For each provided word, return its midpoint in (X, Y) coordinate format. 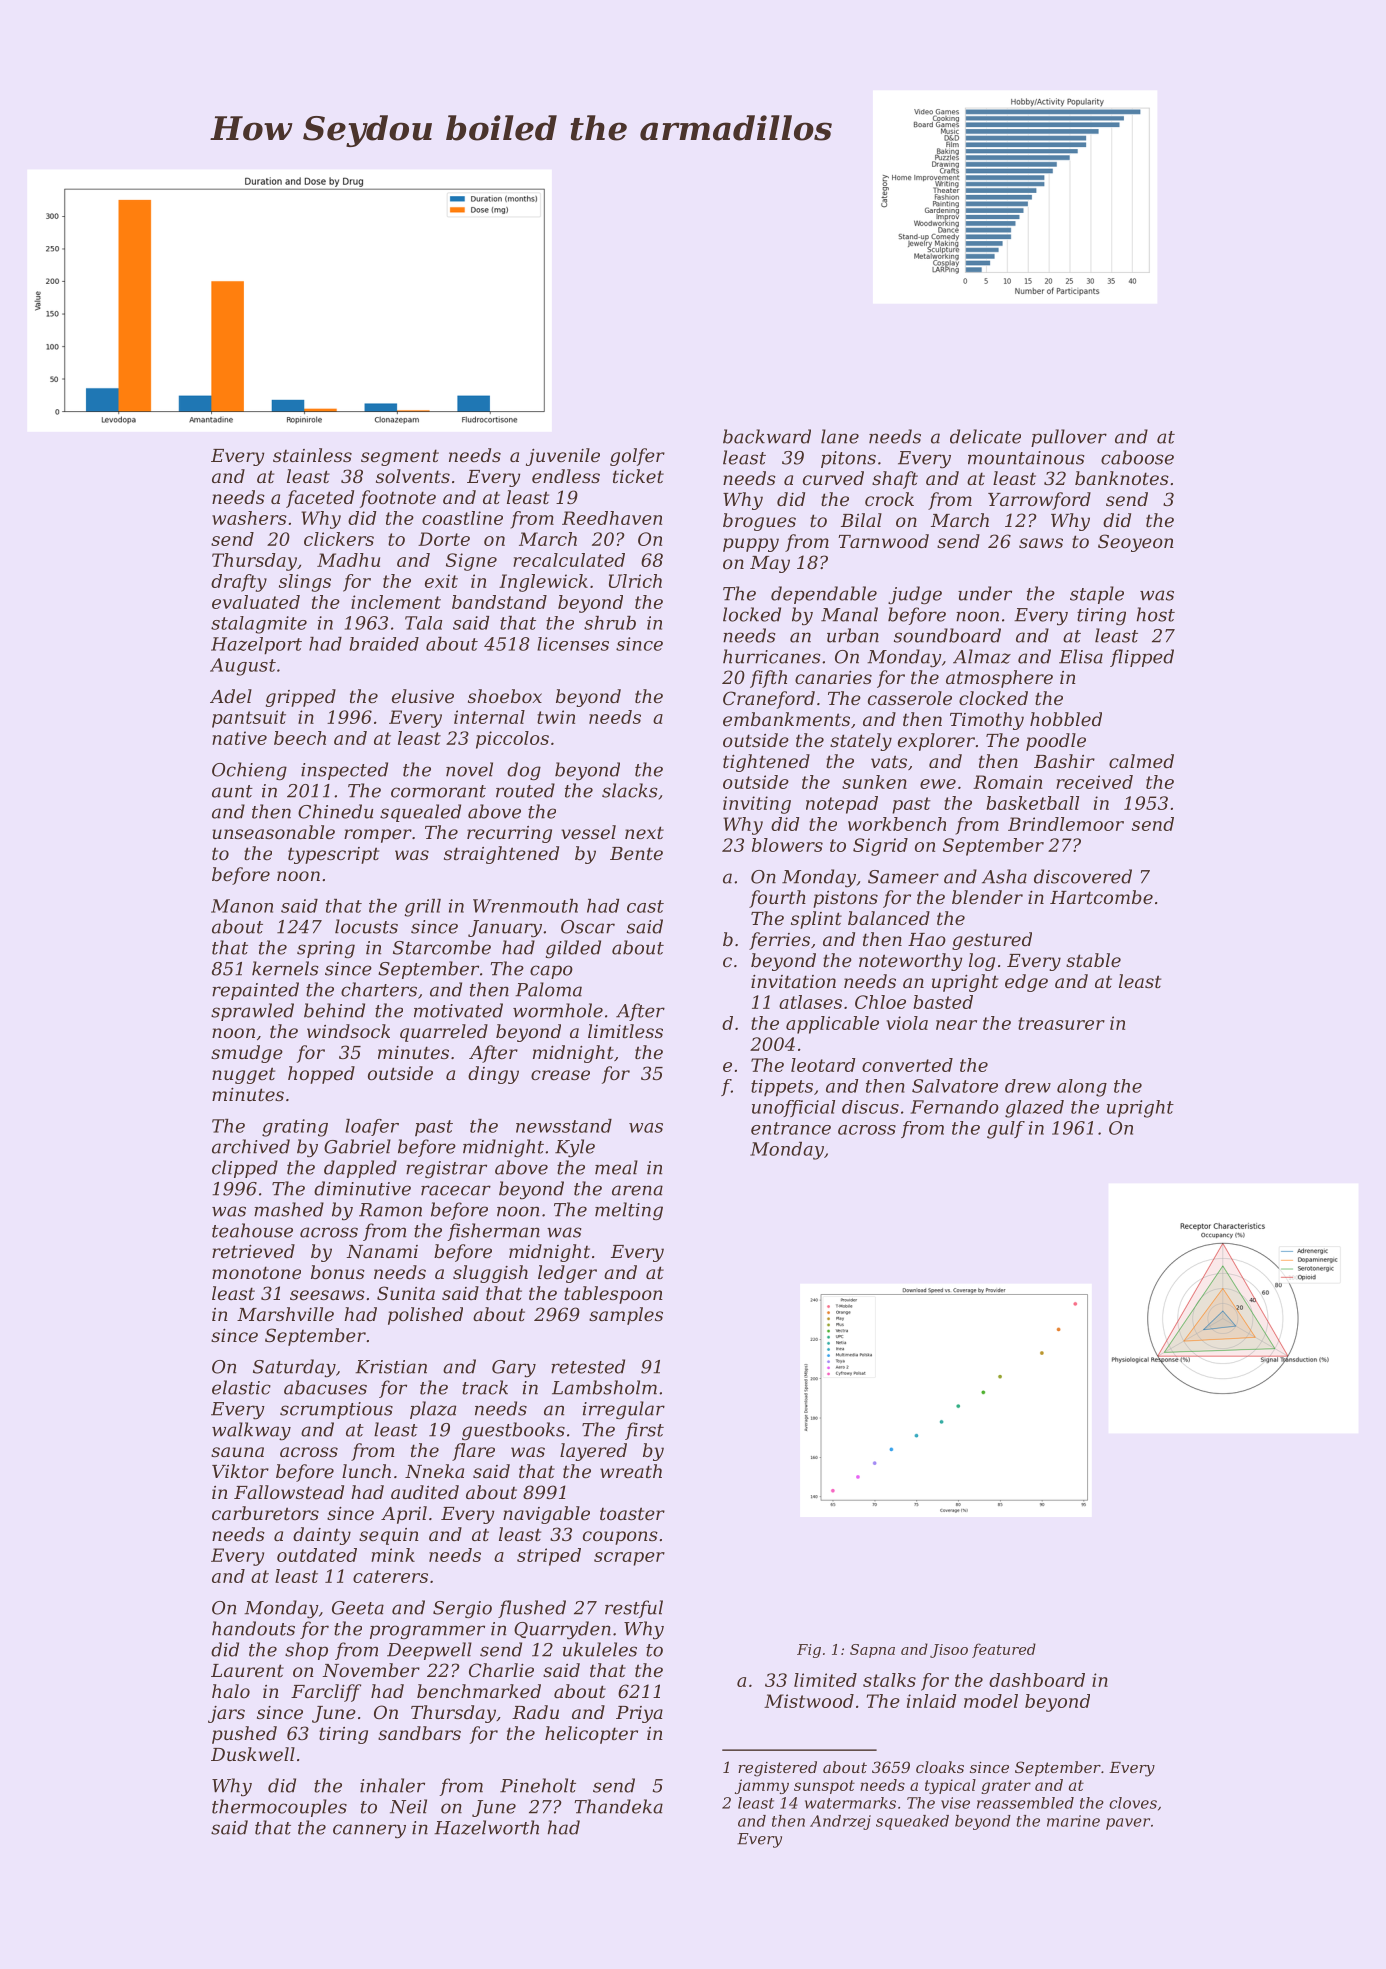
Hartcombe (1101, 897)
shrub (610, 623)
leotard (823, 1065)
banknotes (1122, 478)
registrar (446, 1169)
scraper (629, 1559)
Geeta (358, 1608)
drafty (239, 583)
